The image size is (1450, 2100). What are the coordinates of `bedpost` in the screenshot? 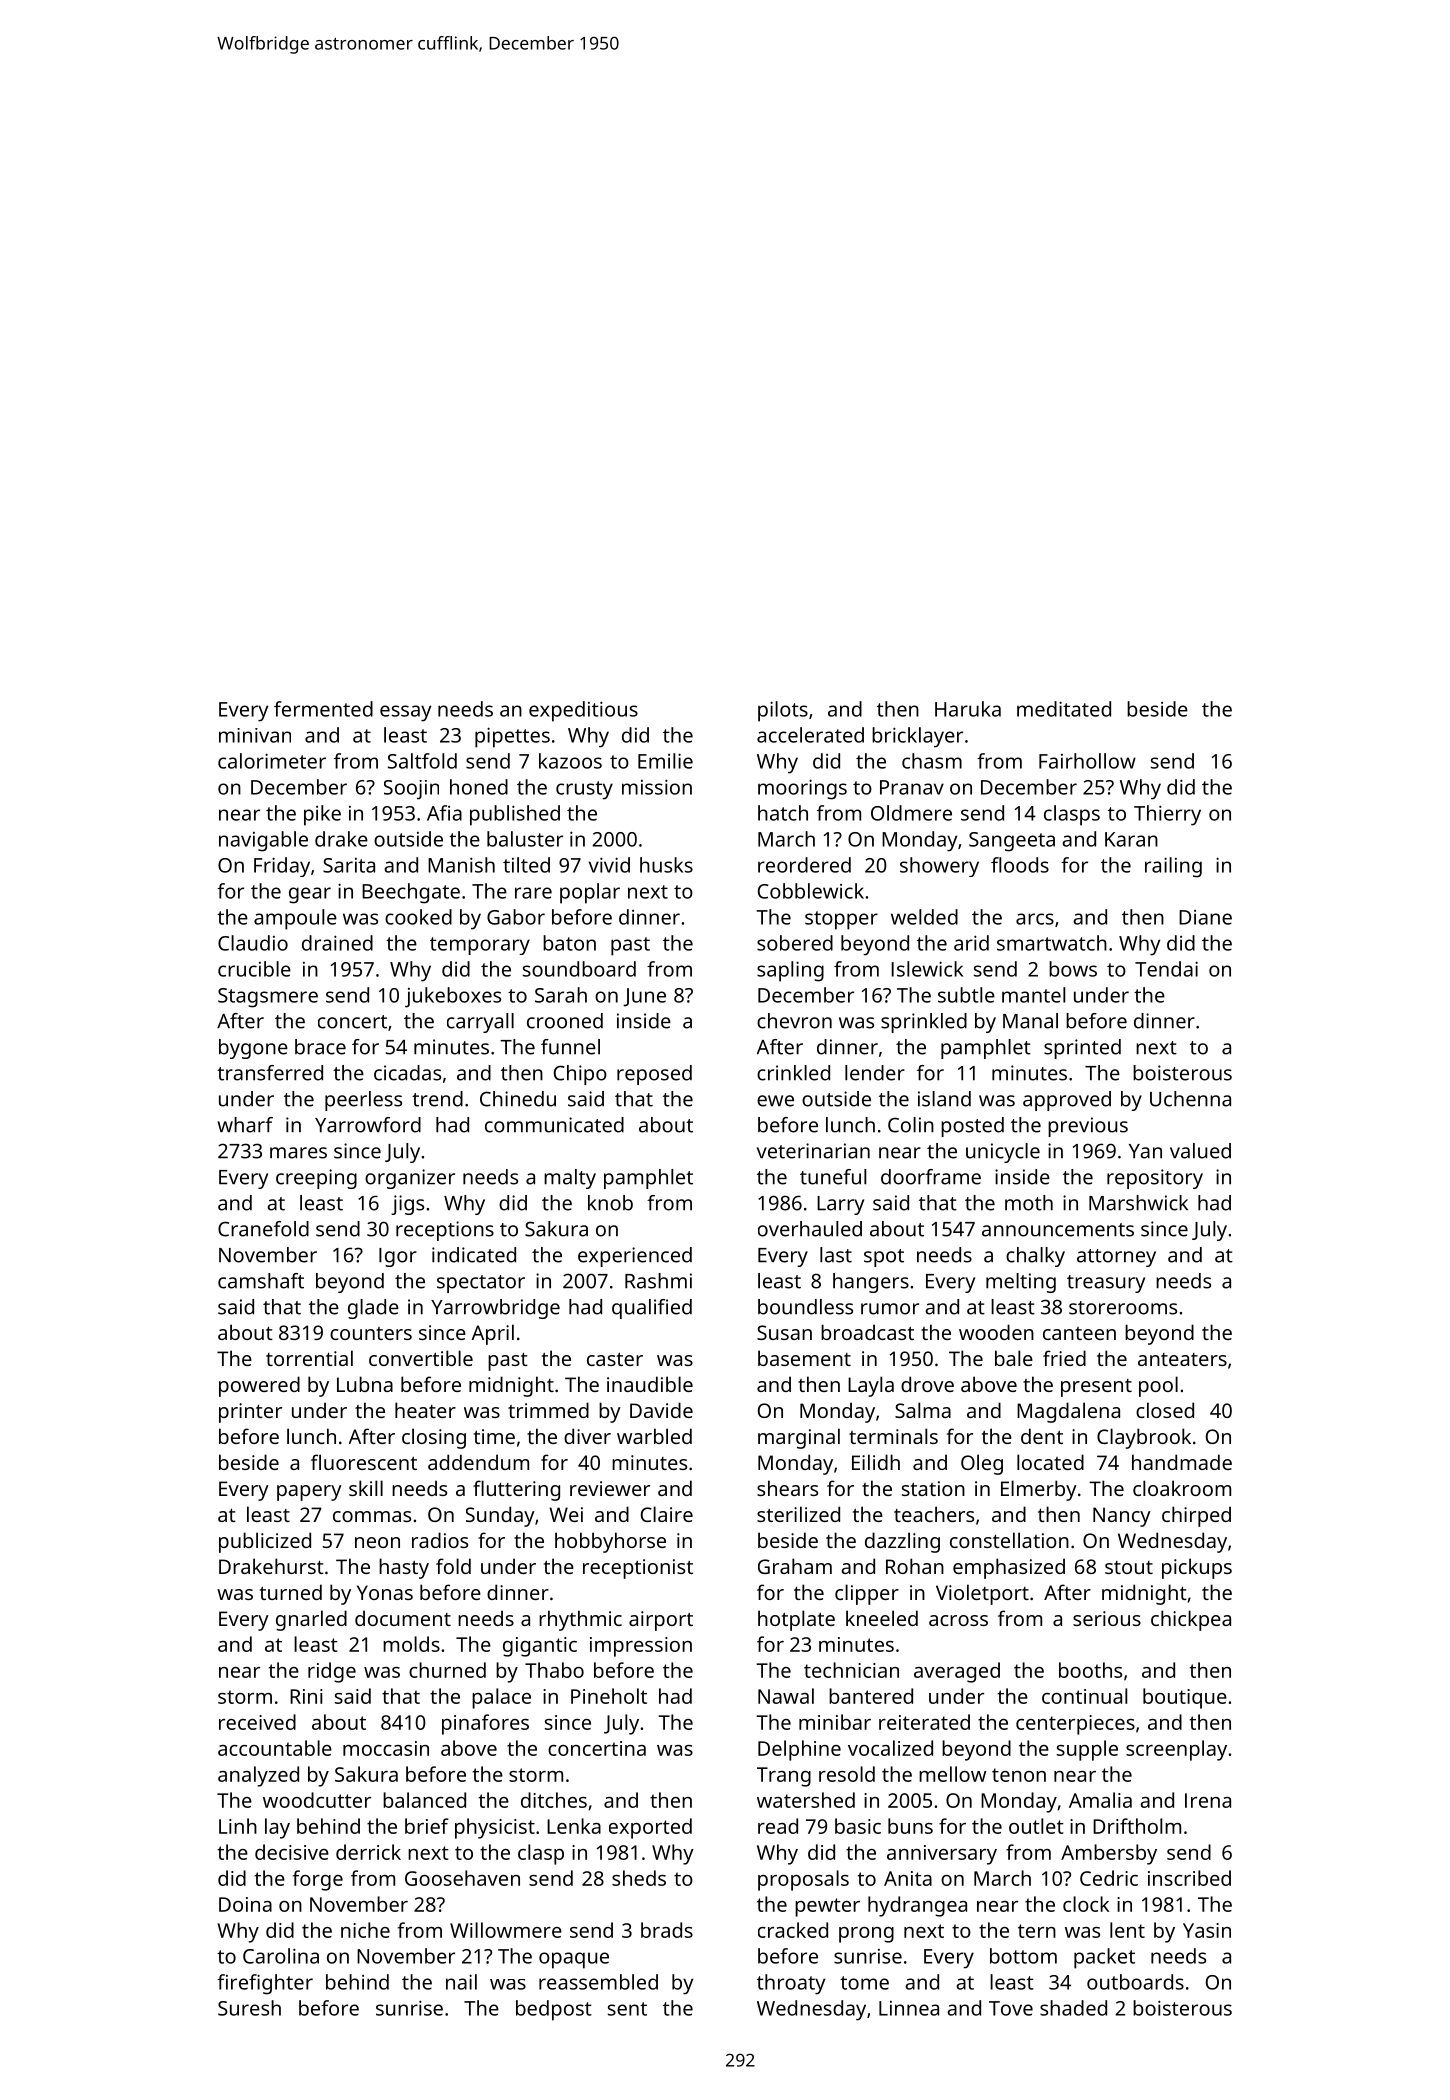 It's located at (554, 2010).
